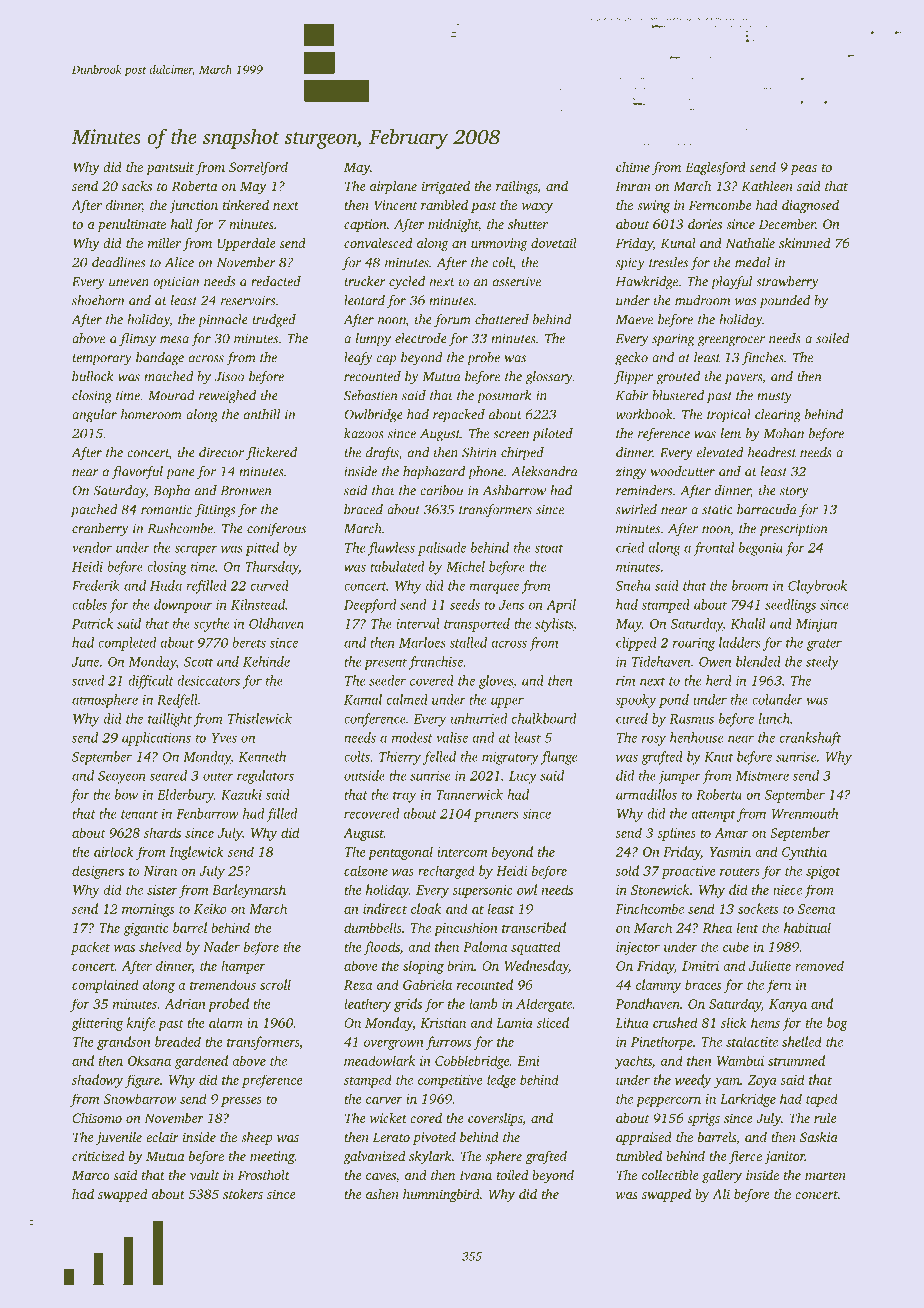 Image resolution: width=924 pixels, height=1308 pixels. Describe the element at coordinates (803, 170) in the document. I see `peas` at that location.
